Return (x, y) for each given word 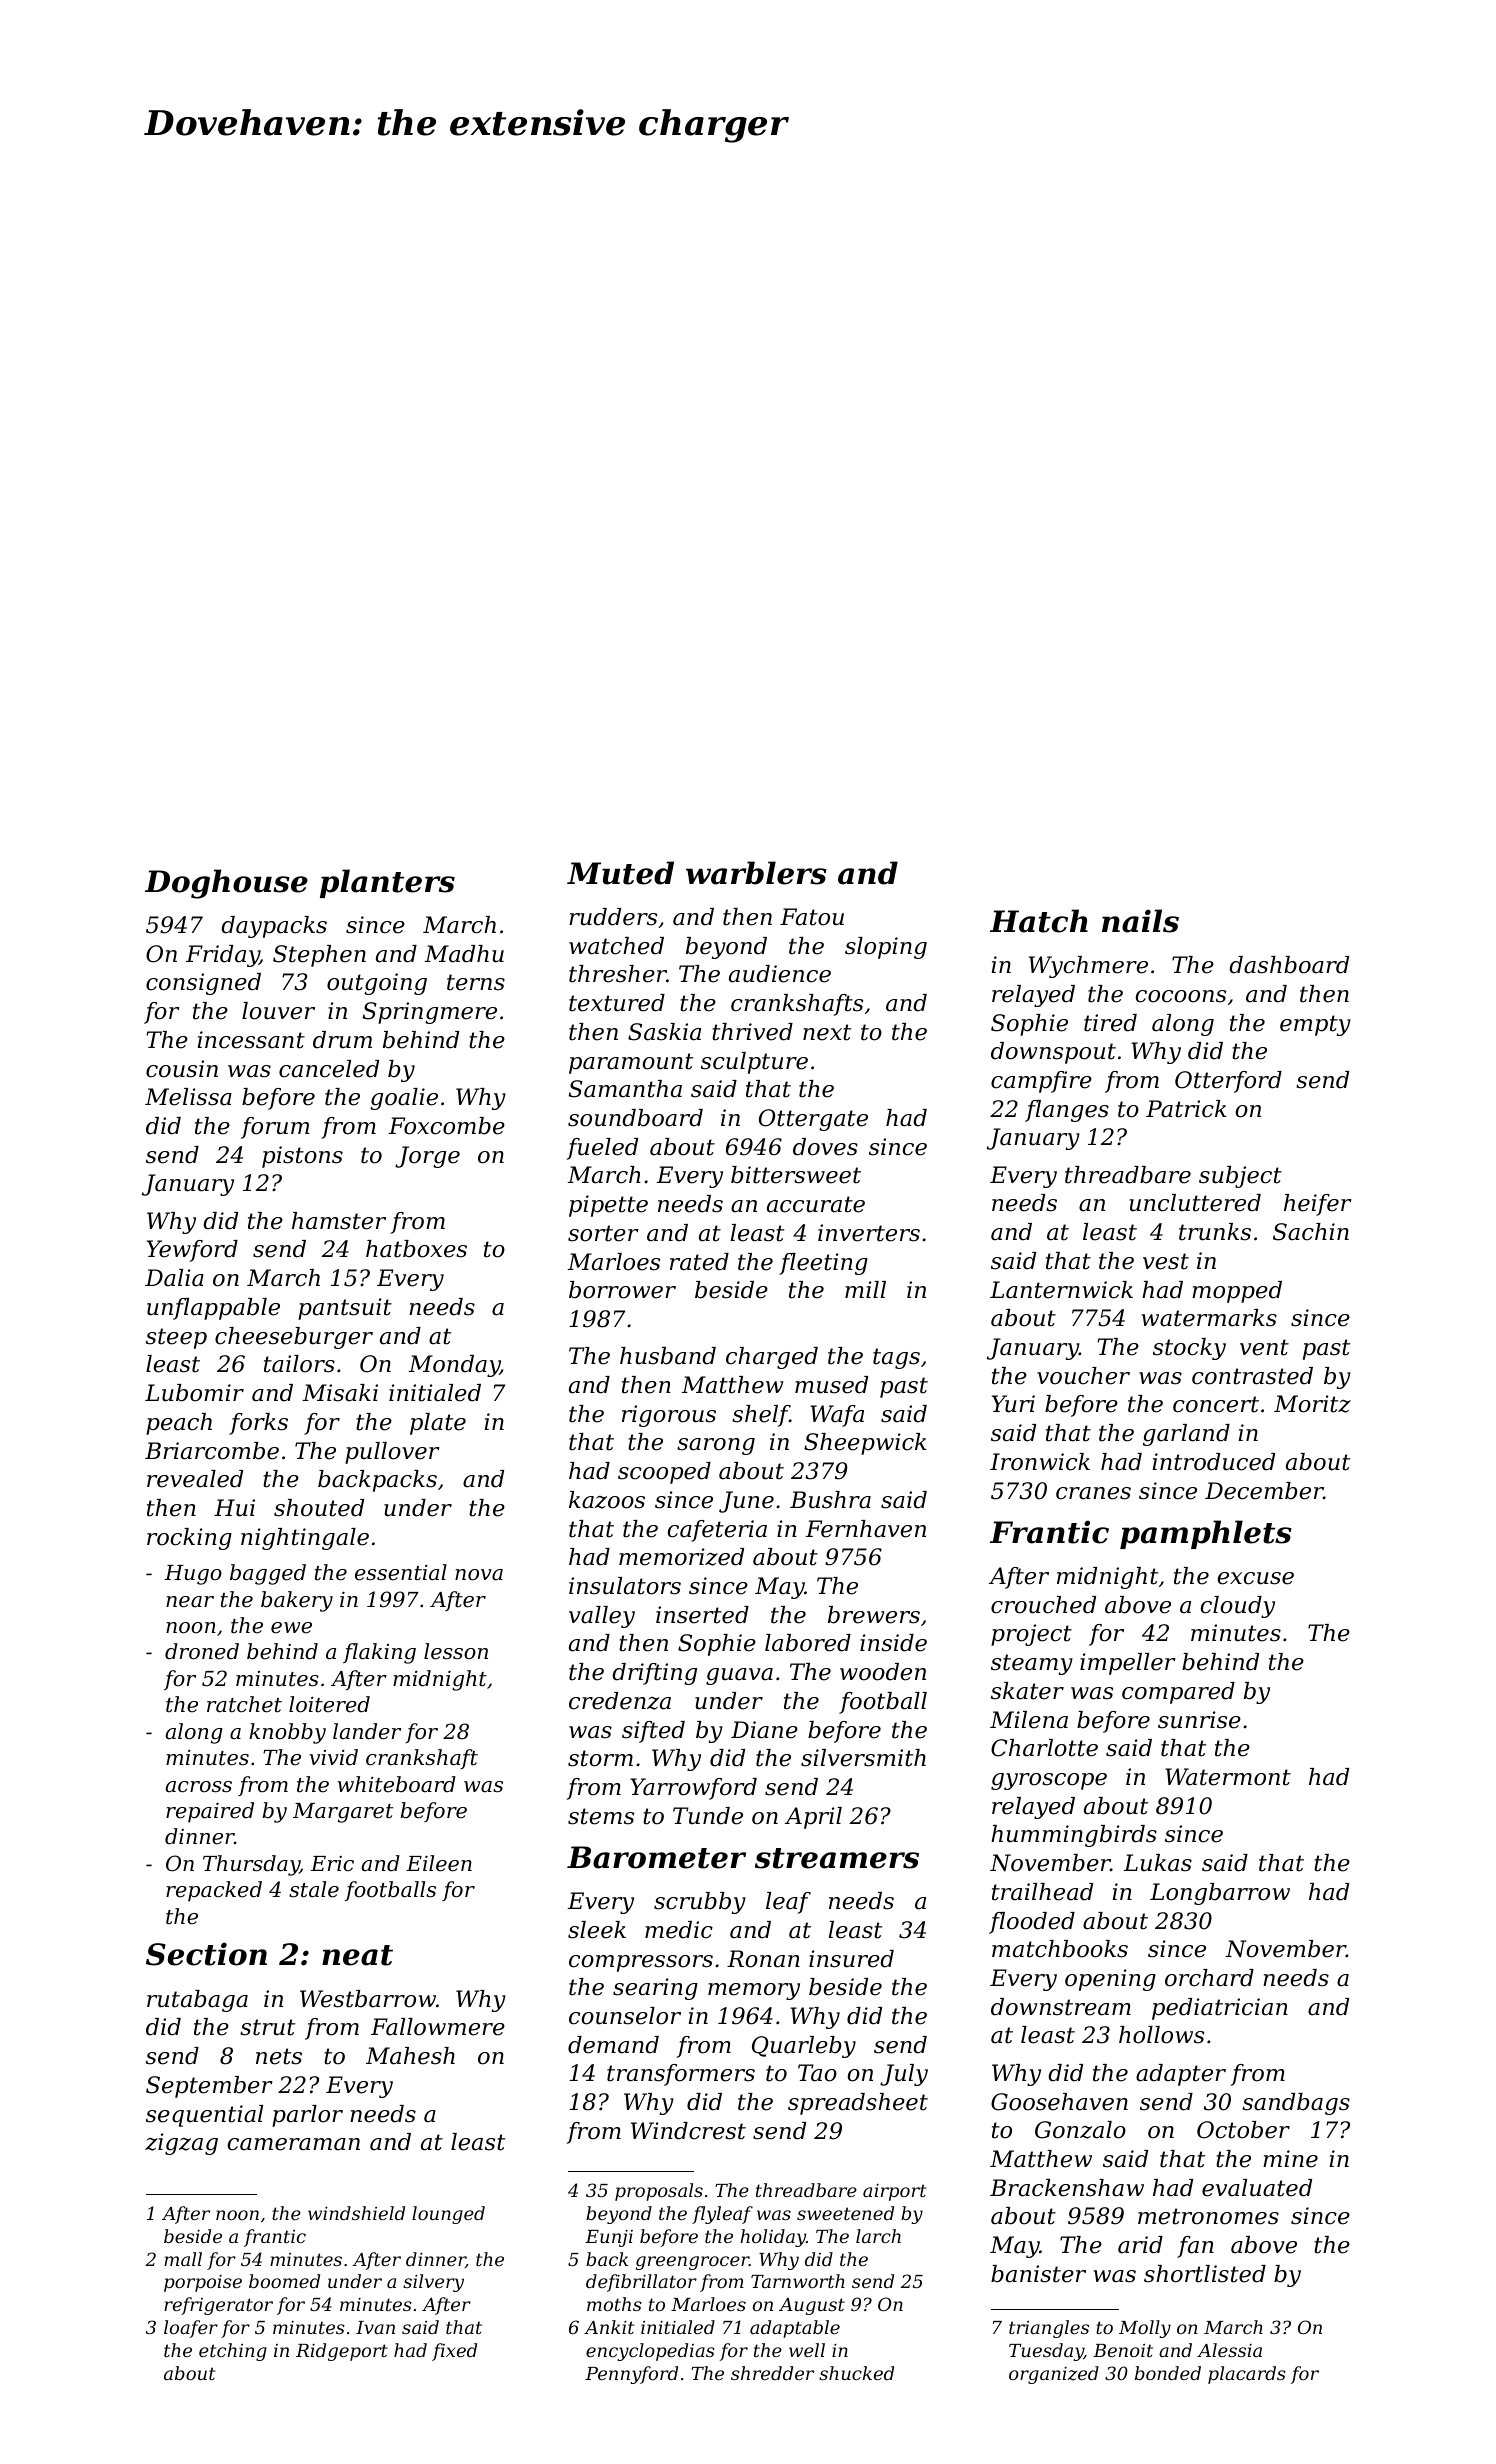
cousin (182, 1069)
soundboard (635, 1118)
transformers (681, 2075)
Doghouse (226, 884)
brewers (874, 1615)
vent (1264, 1347)
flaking (379, 1653)
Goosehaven (1059, 2102)
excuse (1255, 1578)
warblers (756, 873)
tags (896, 1358)
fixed (454, 2352)
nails (1140, 921)
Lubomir (194, 1393)
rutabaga (197, 2001)
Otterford (1228, 1082)
